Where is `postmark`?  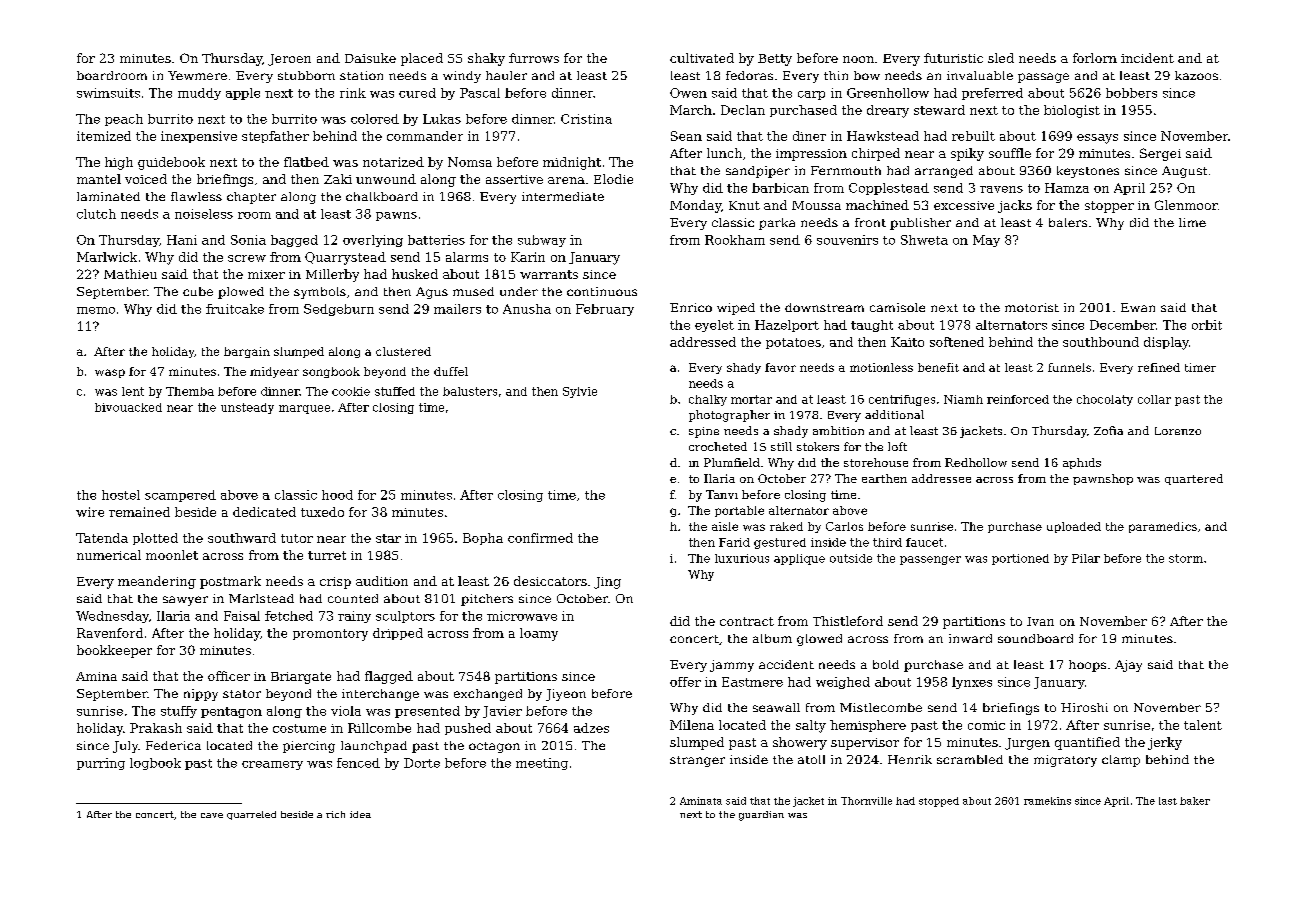 postmark is located at coordinates (230, 582).
